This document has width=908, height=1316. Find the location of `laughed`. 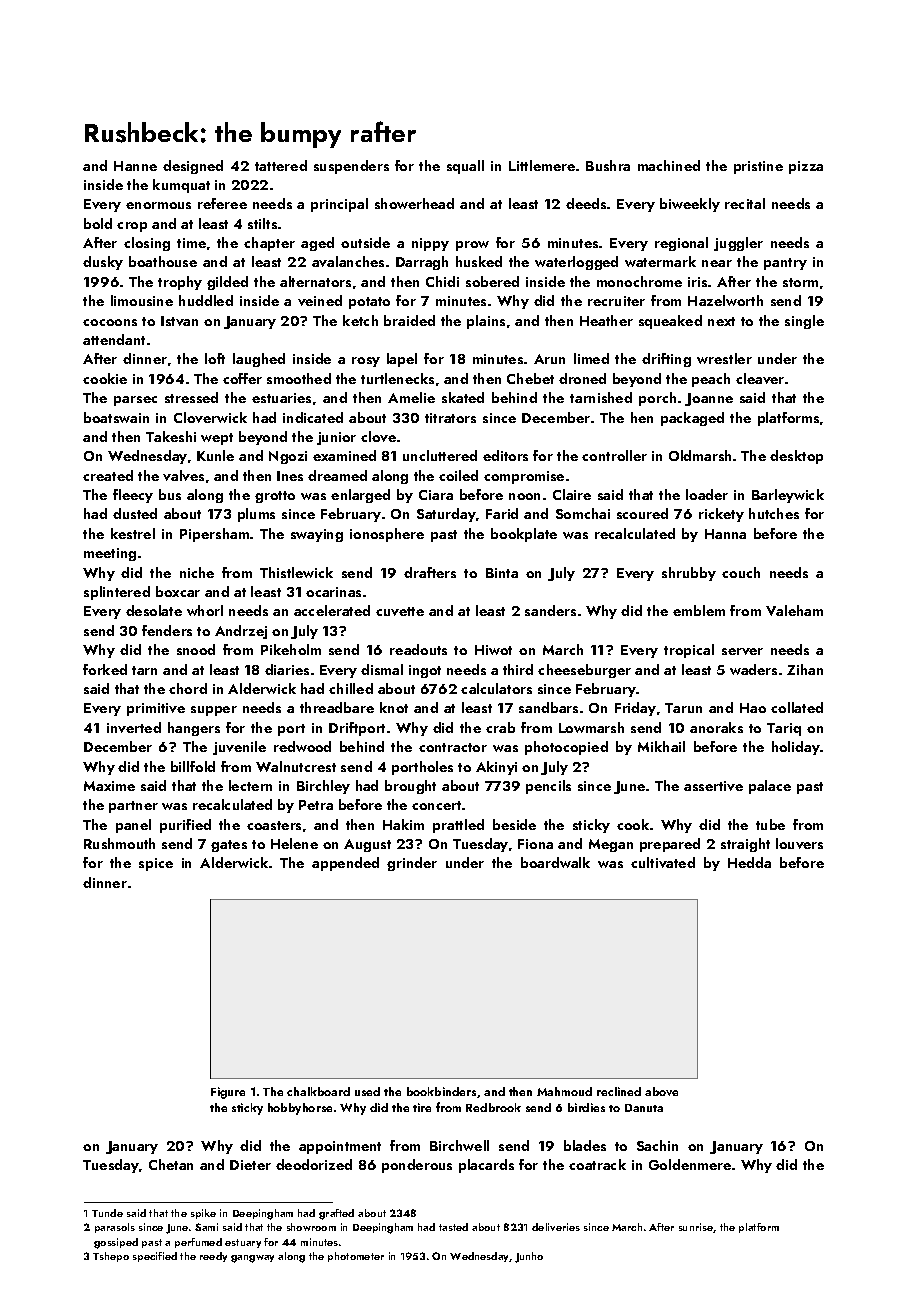

laughed is located at coordinates (259, 360).
